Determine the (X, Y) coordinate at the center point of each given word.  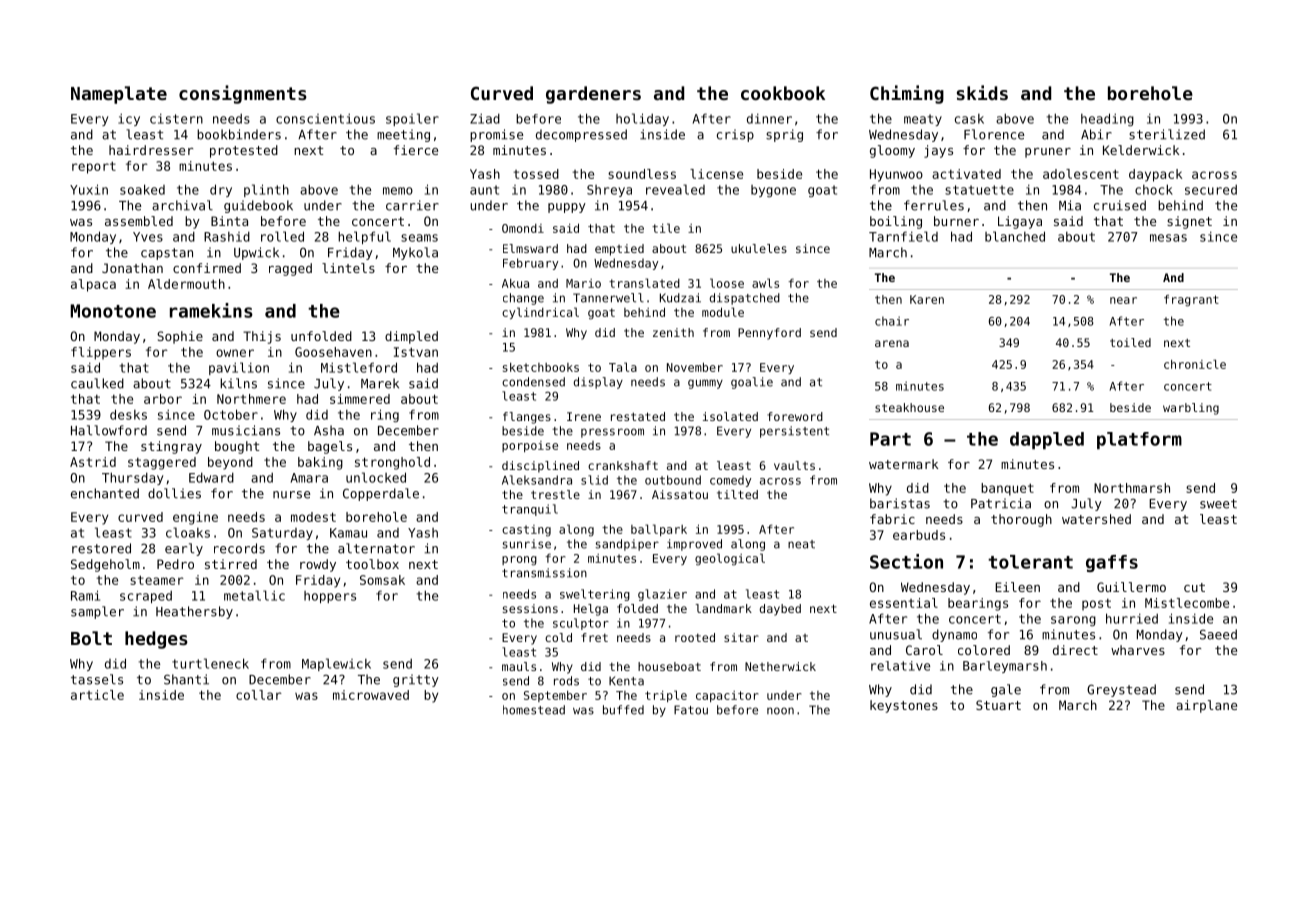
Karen (927, 299)
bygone (773, 191)
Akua (515, 283)
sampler (97, 612)
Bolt (91, 638)
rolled (282, 236)
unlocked (376, 477)
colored (984, 650)
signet (1189, 222)
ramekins (211, 310)
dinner (769, 119)
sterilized (1167, 134)
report (94, 167)
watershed (1096, 519)
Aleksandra (537, 480)
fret (594, 637)
